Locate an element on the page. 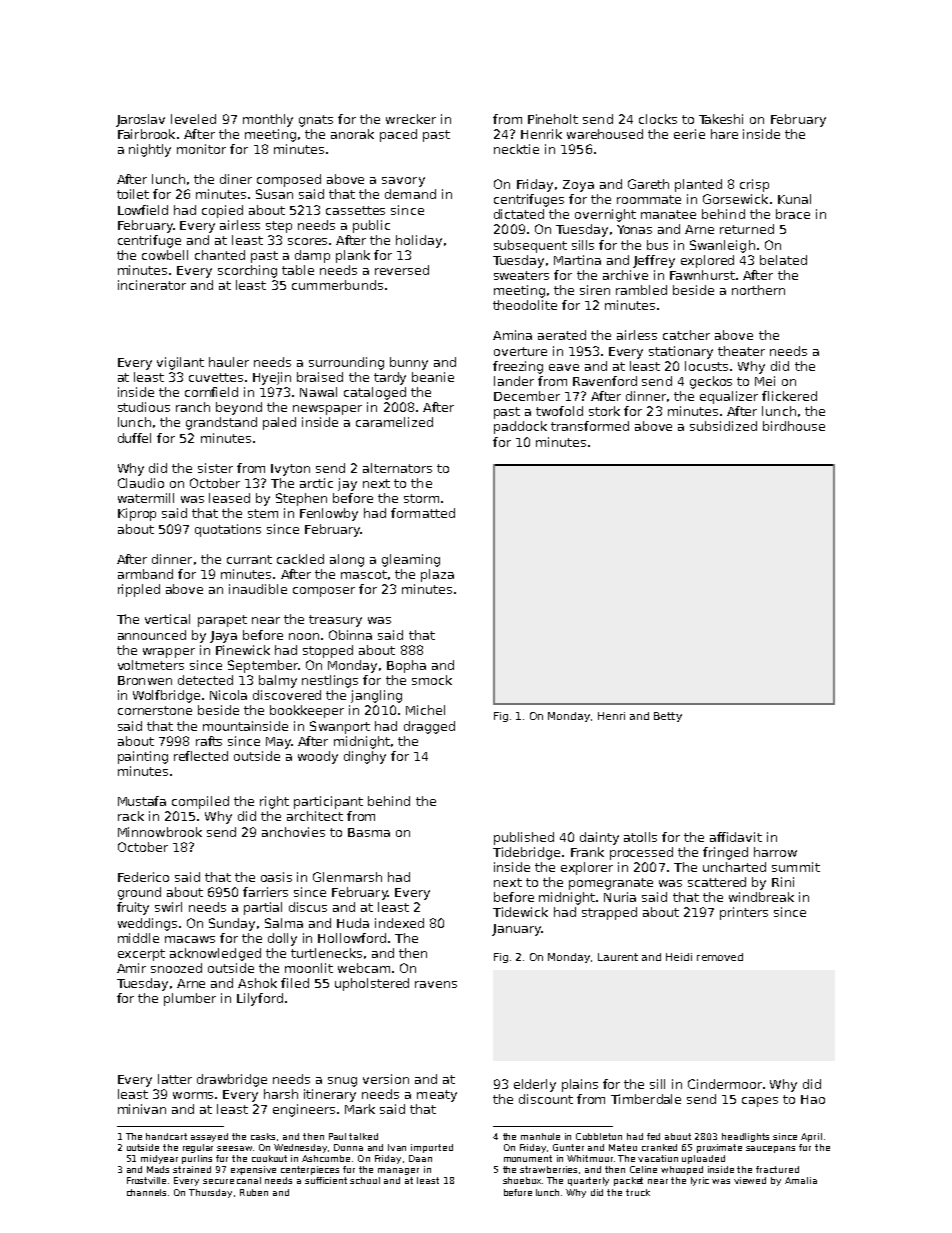  caramelized is located at coordinates (394, 422).
